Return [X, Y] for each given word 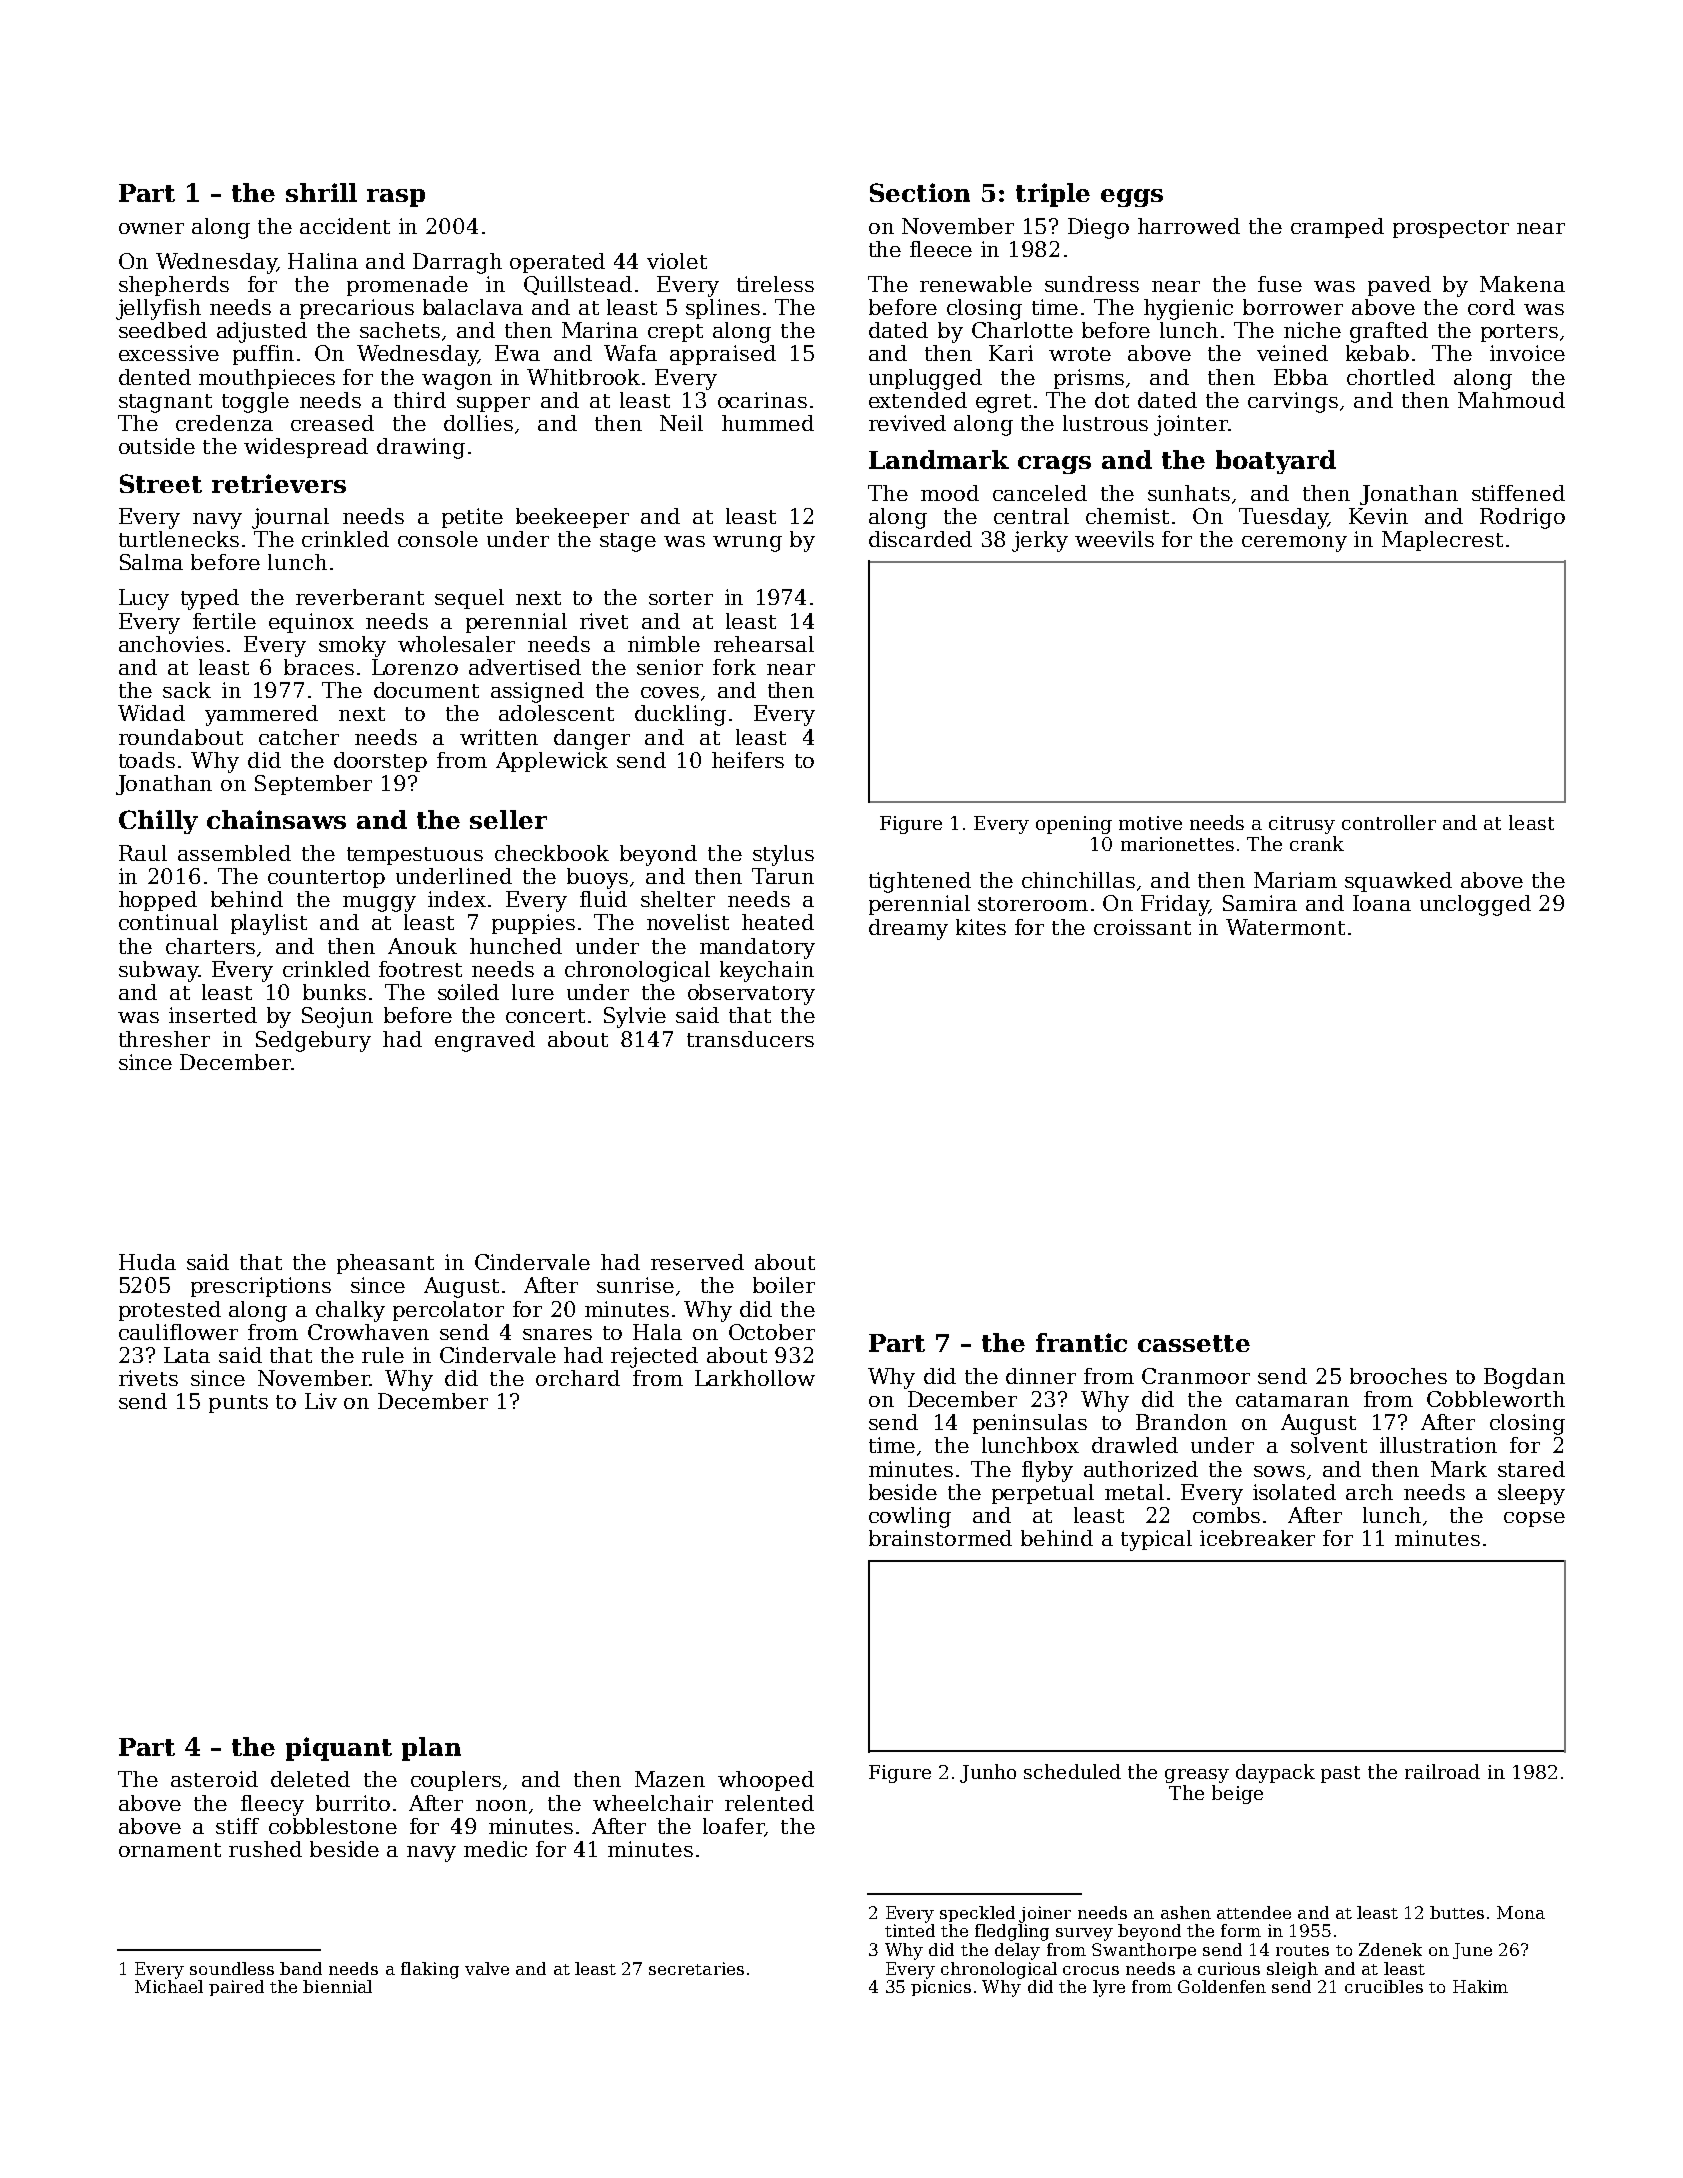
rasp [396, 198]
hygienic [1188, 309]
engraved [485, 1041]
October [772, 1332]
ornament [170, 1850]
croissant [1142, 927]
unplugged [925, 379]
